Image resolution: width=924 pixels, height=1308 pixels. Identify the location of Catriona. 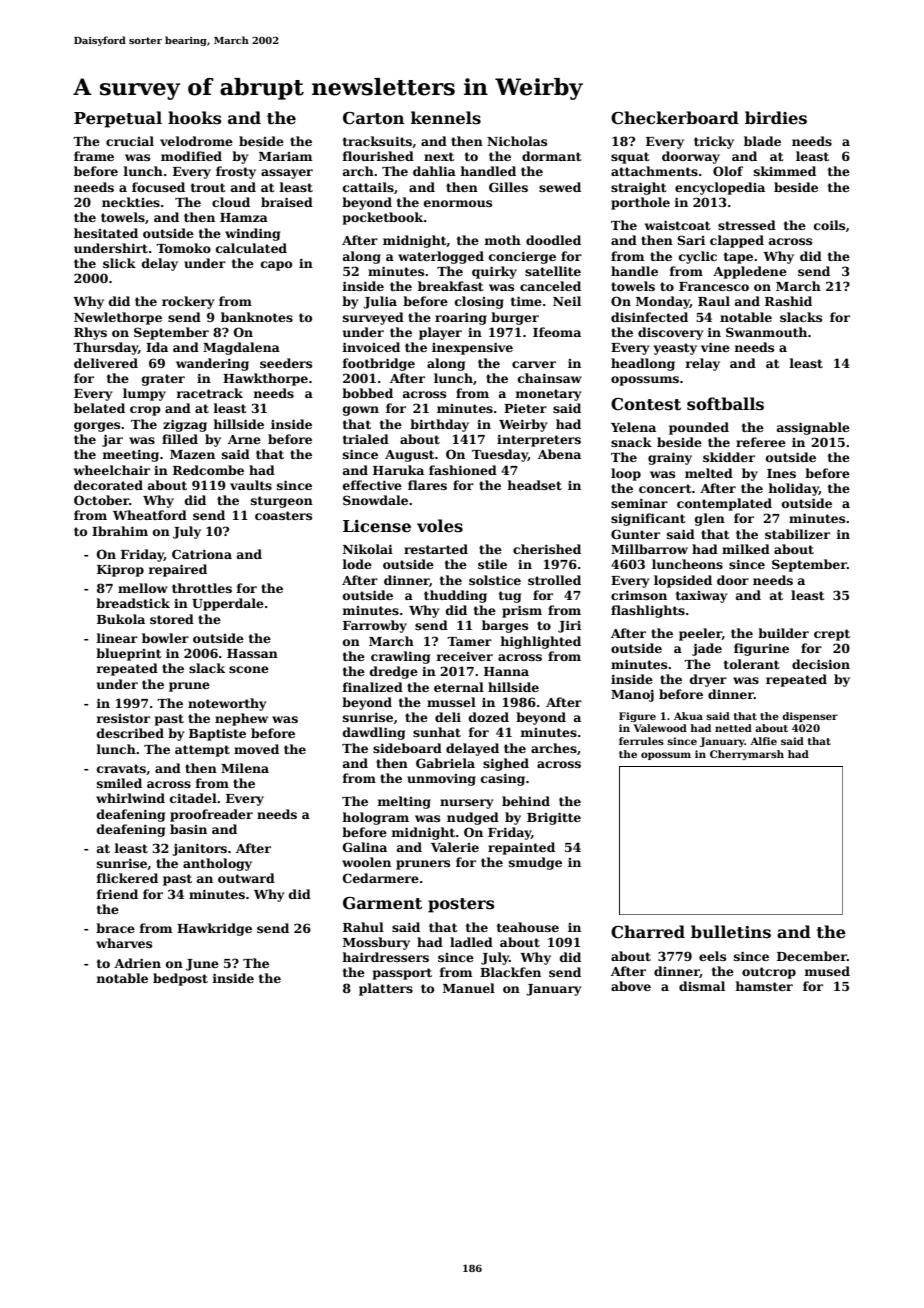
(202, 554).
